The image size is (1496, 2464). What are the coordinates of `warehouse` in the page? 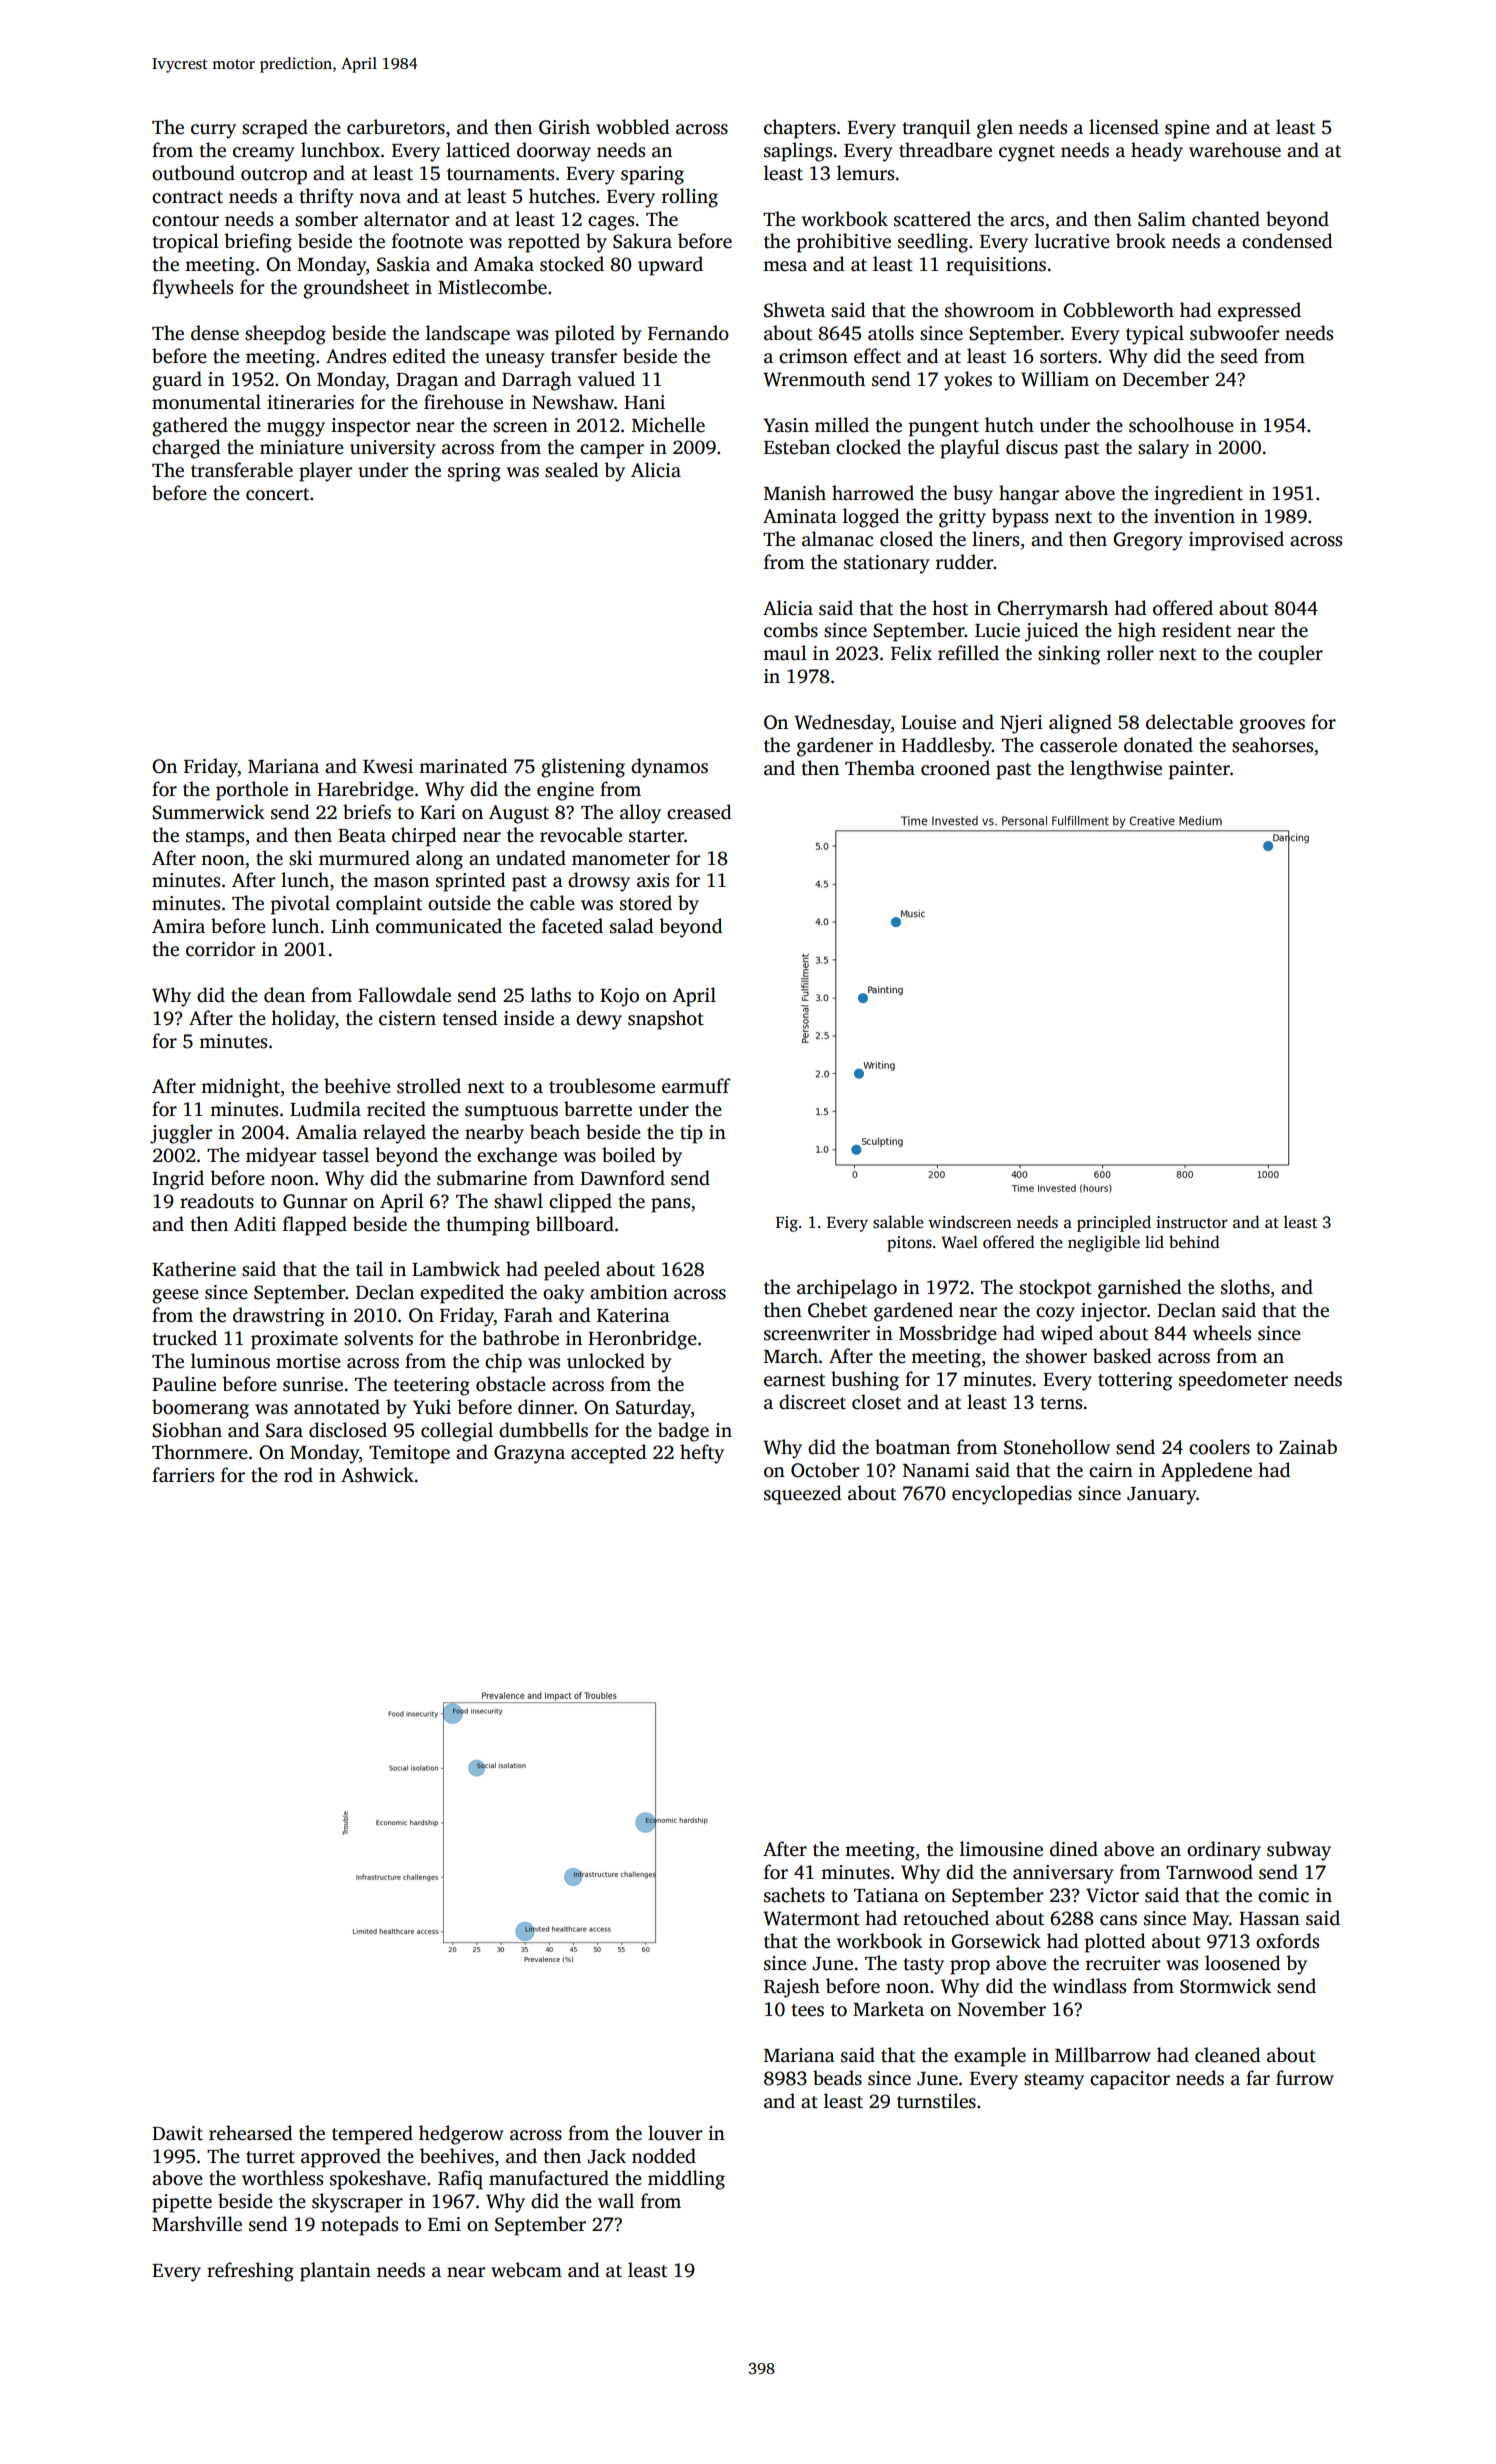 It's located at (1235, 150).
